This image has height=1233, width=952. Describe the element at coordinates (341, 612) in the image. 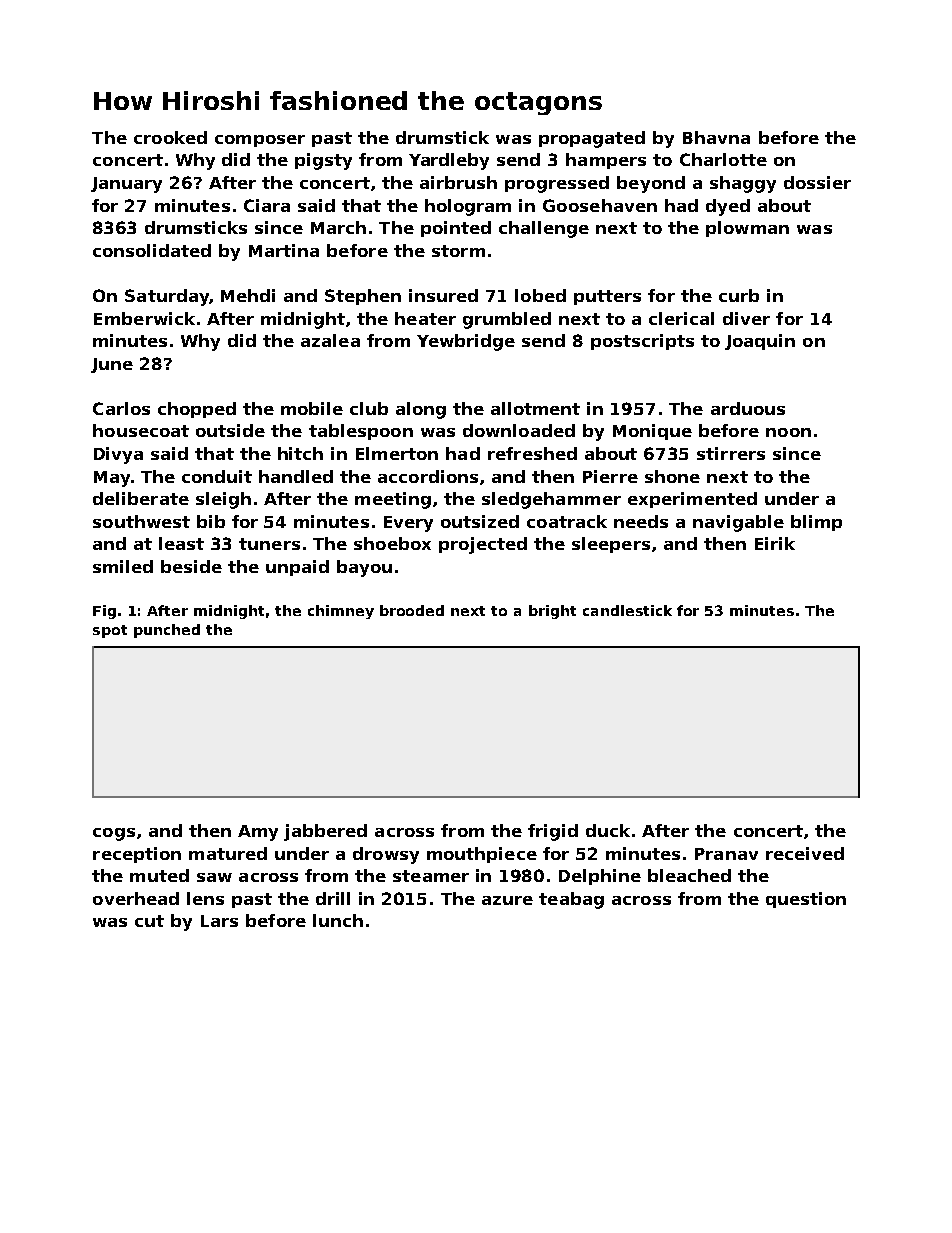

I see `chimney` at that location.
